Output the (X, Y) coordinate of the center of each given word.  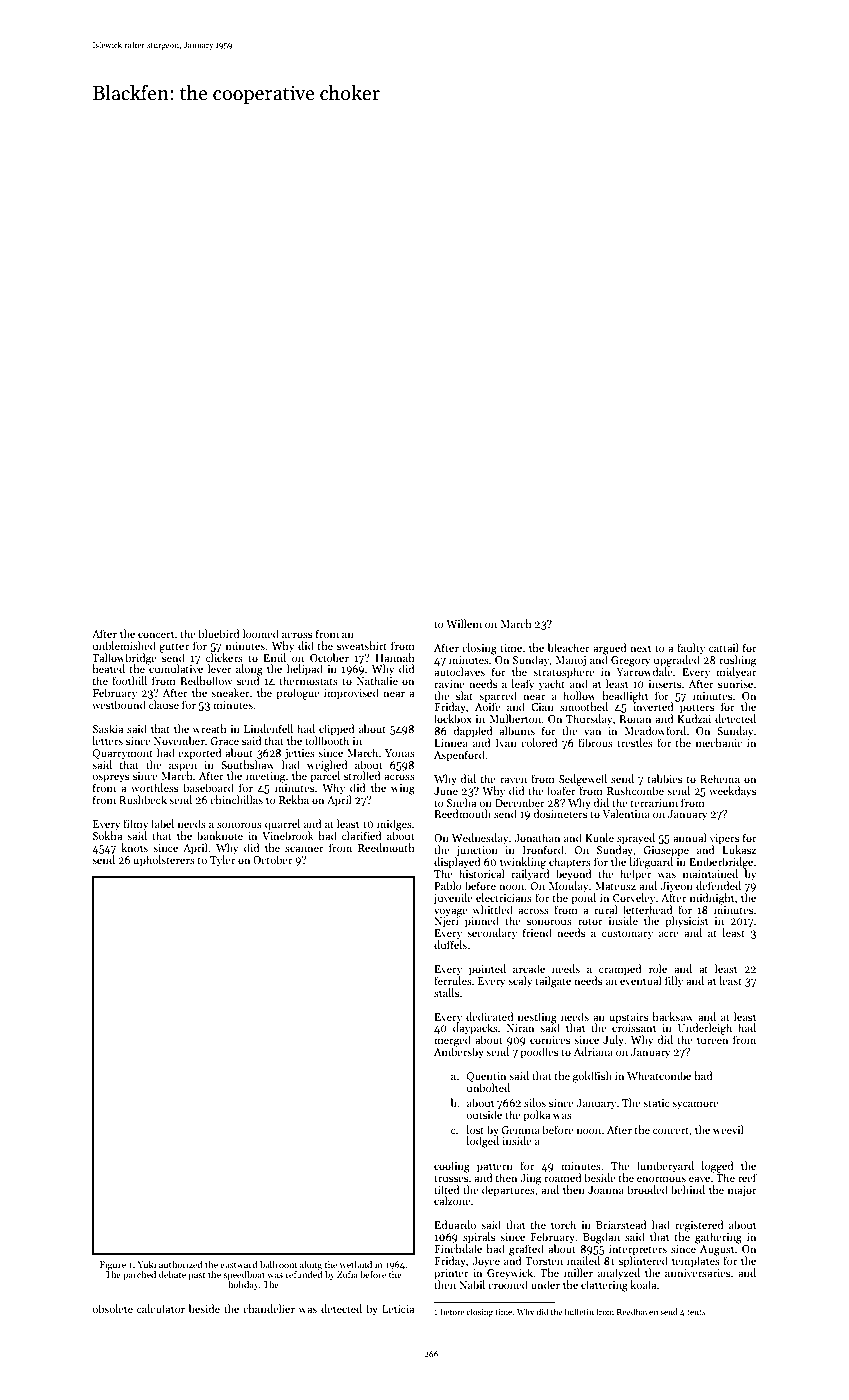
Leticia (398, 1309)
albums (517, 730)
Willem (464, 623)
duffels (450, 944)
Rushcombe (635, 790)
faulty (691, 648)
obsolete (112, 1308)
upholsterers (164, 861)
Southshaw (248, 764)
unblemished (124, 645)
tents (696, 1312)
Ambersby (459, 1053)
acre (669, 934)
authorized (181, 1264)
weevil (728, 1129)
